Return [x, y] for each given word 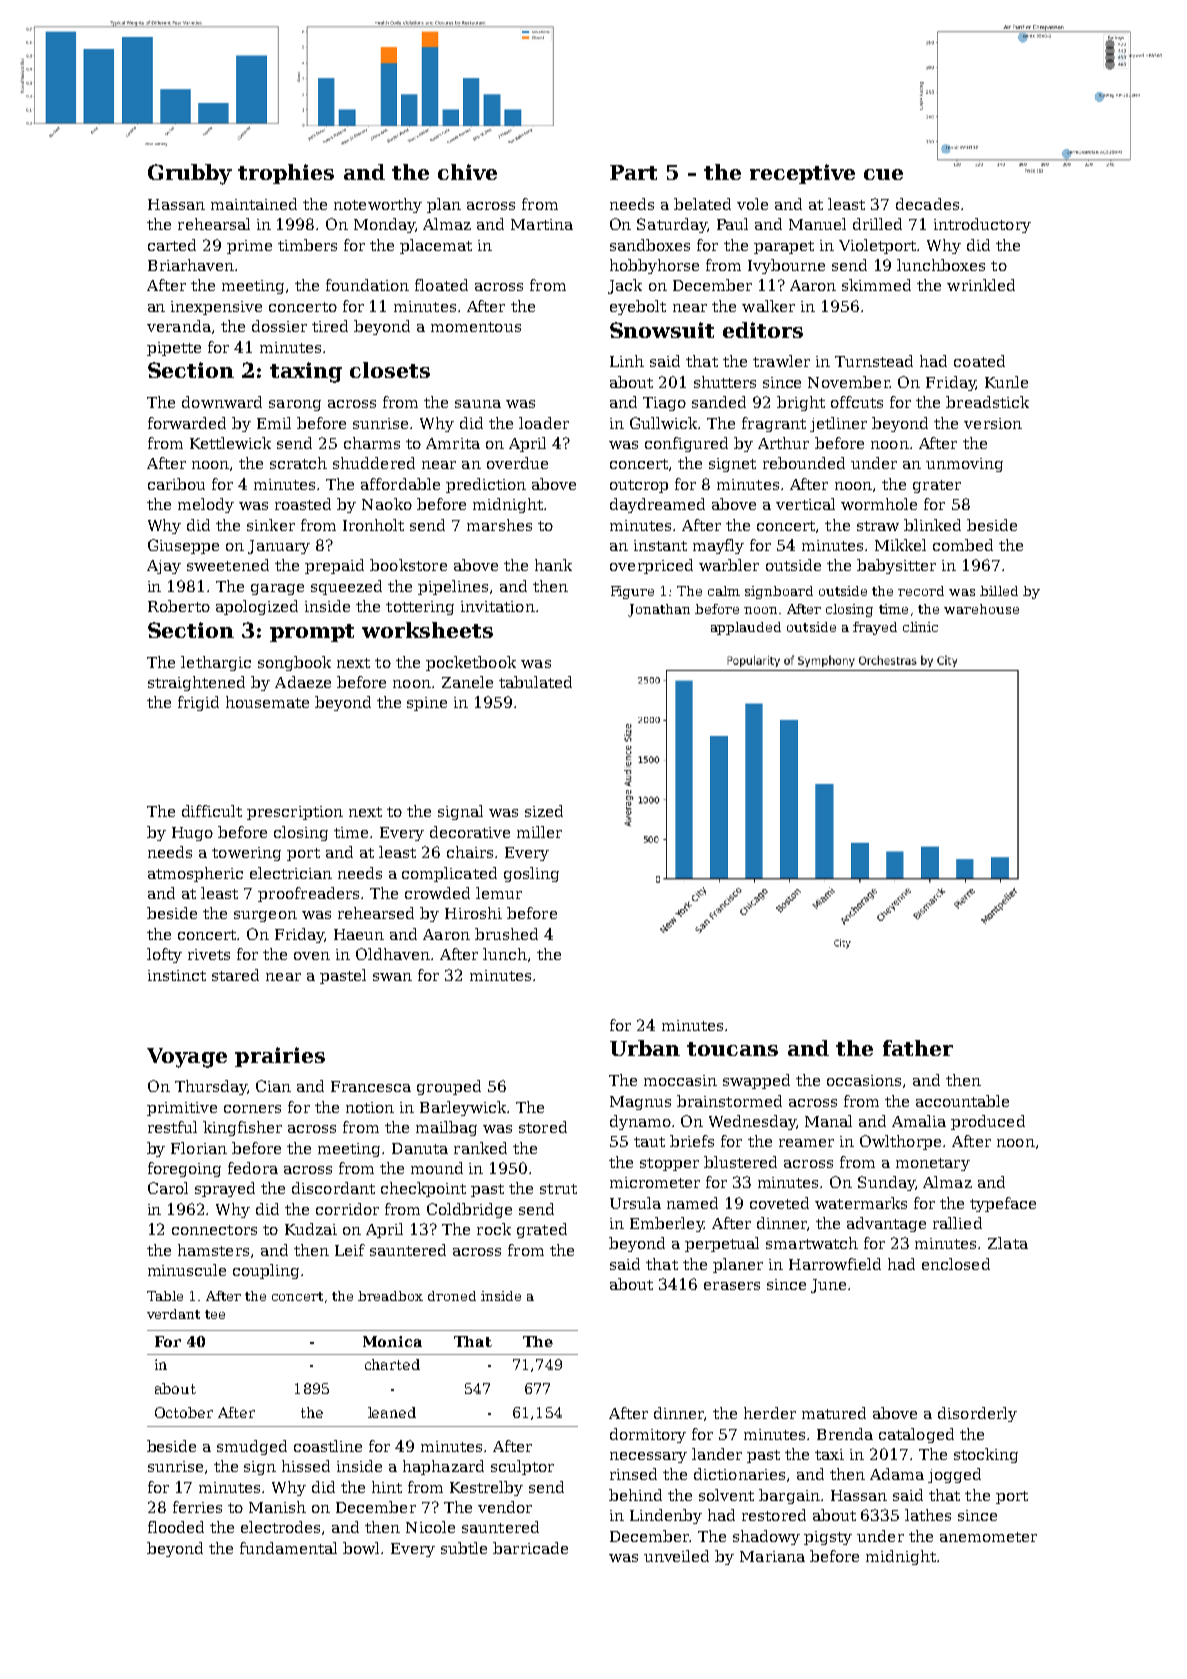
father [918, 1048]
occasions [864, 1080]
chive [467, 172]
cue [883, 174]
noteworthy [378, 205]
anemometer [988, 1537]
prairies [280, 1057]
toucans [732, 1049]
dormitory [648, 1435]
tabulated [535, 682]
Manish [277, 1507]
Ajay [164, 567]
